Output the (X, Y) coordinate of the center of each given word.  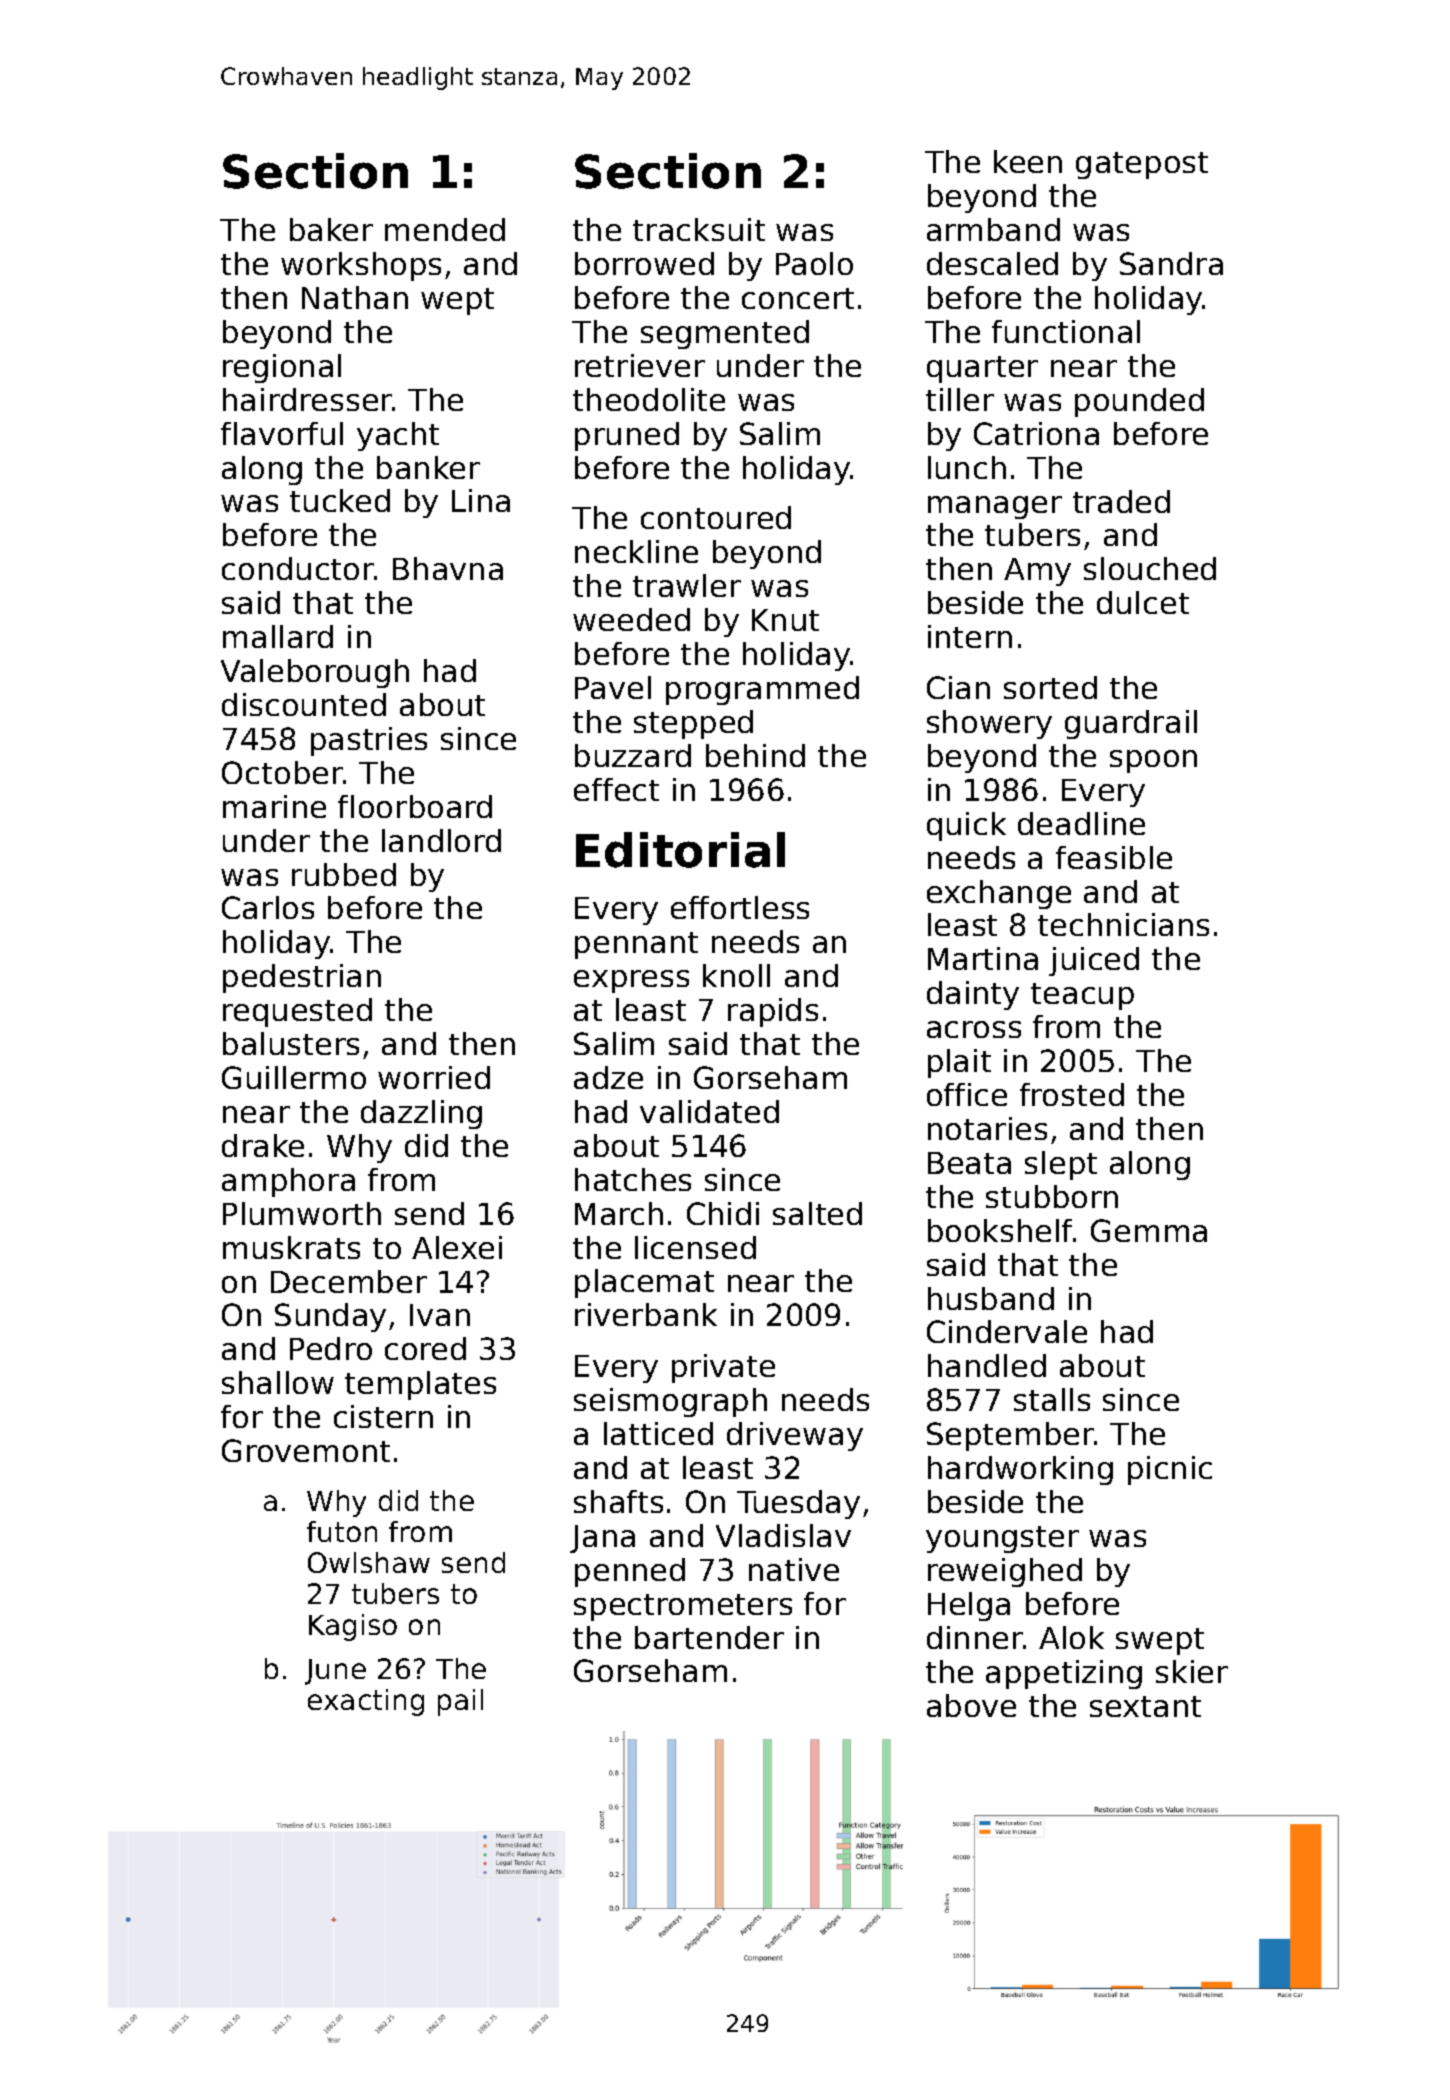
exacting (366, 1702)
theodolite (649, 399)
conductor (298, 568)
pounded (1139, 402)
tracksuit (699, 229)
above (971, 1705)
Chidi (723, 1213)
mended (445, 229)
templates (420, 1385)
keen (1028, 161)
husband (991, 1298)
